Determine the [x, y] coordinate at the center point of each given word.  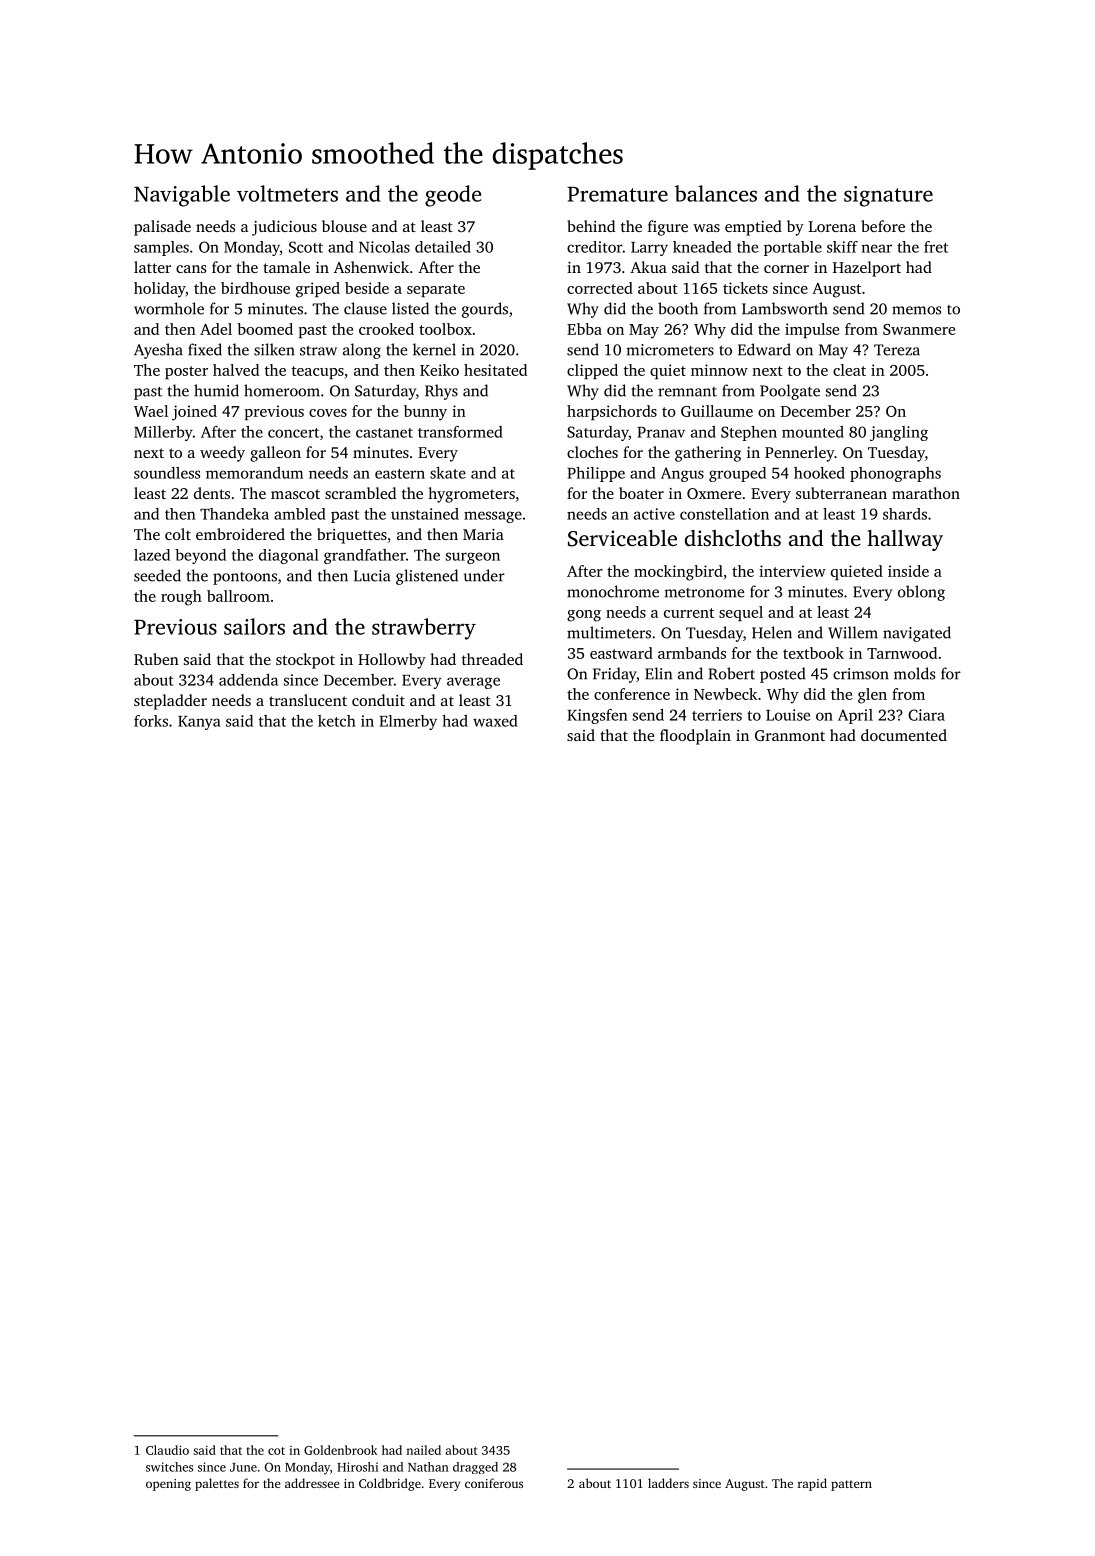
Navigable [182, 196]
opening [168, 1485]
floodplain [695, 737]
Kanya [199, 723]
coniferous [494, 1483]
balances [716, 193]
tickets [745, 288]
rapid [812, 1484]
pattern [851, 1485]
